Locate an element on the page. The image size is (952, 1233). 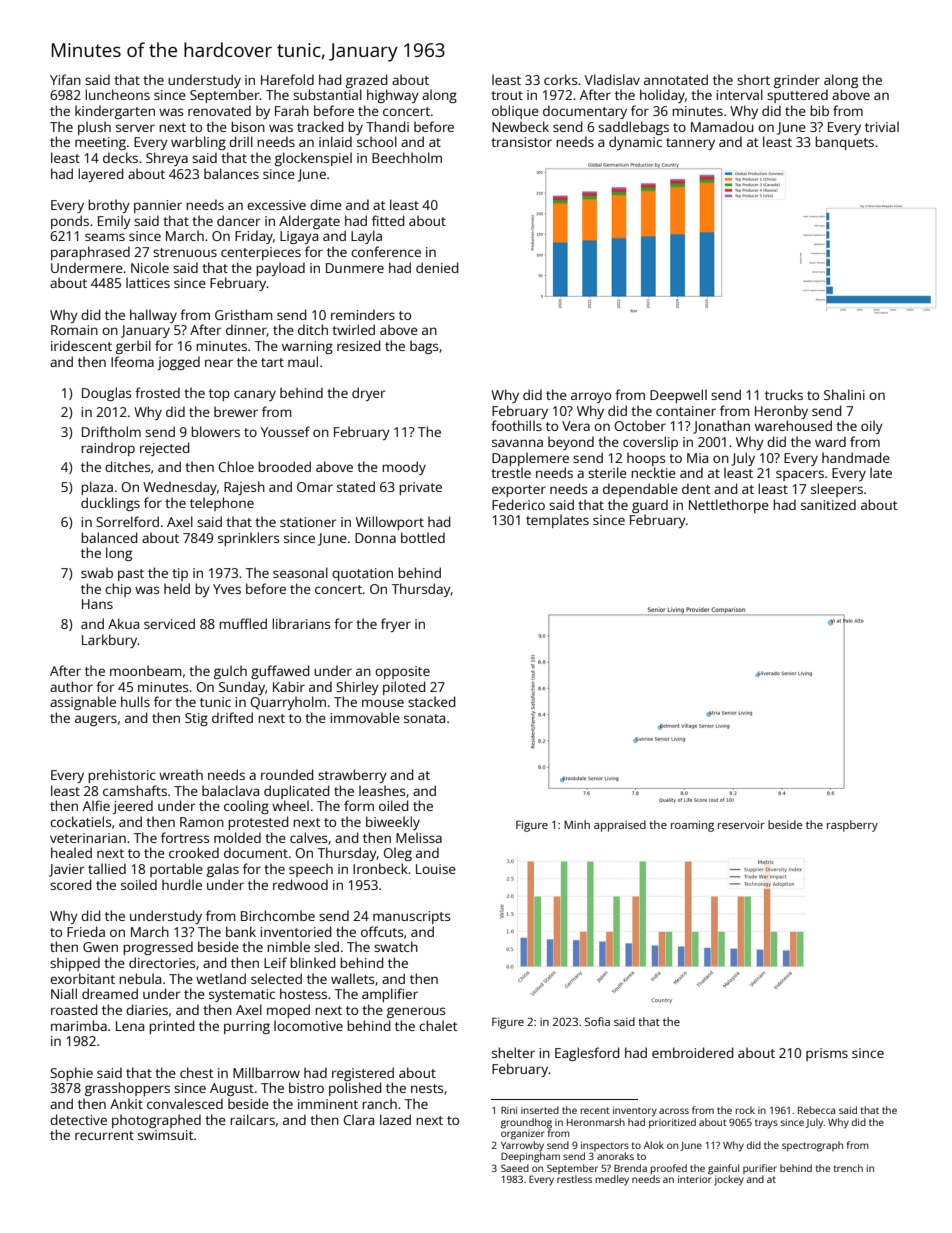
Shalini is located at coordinates (844, 394).
